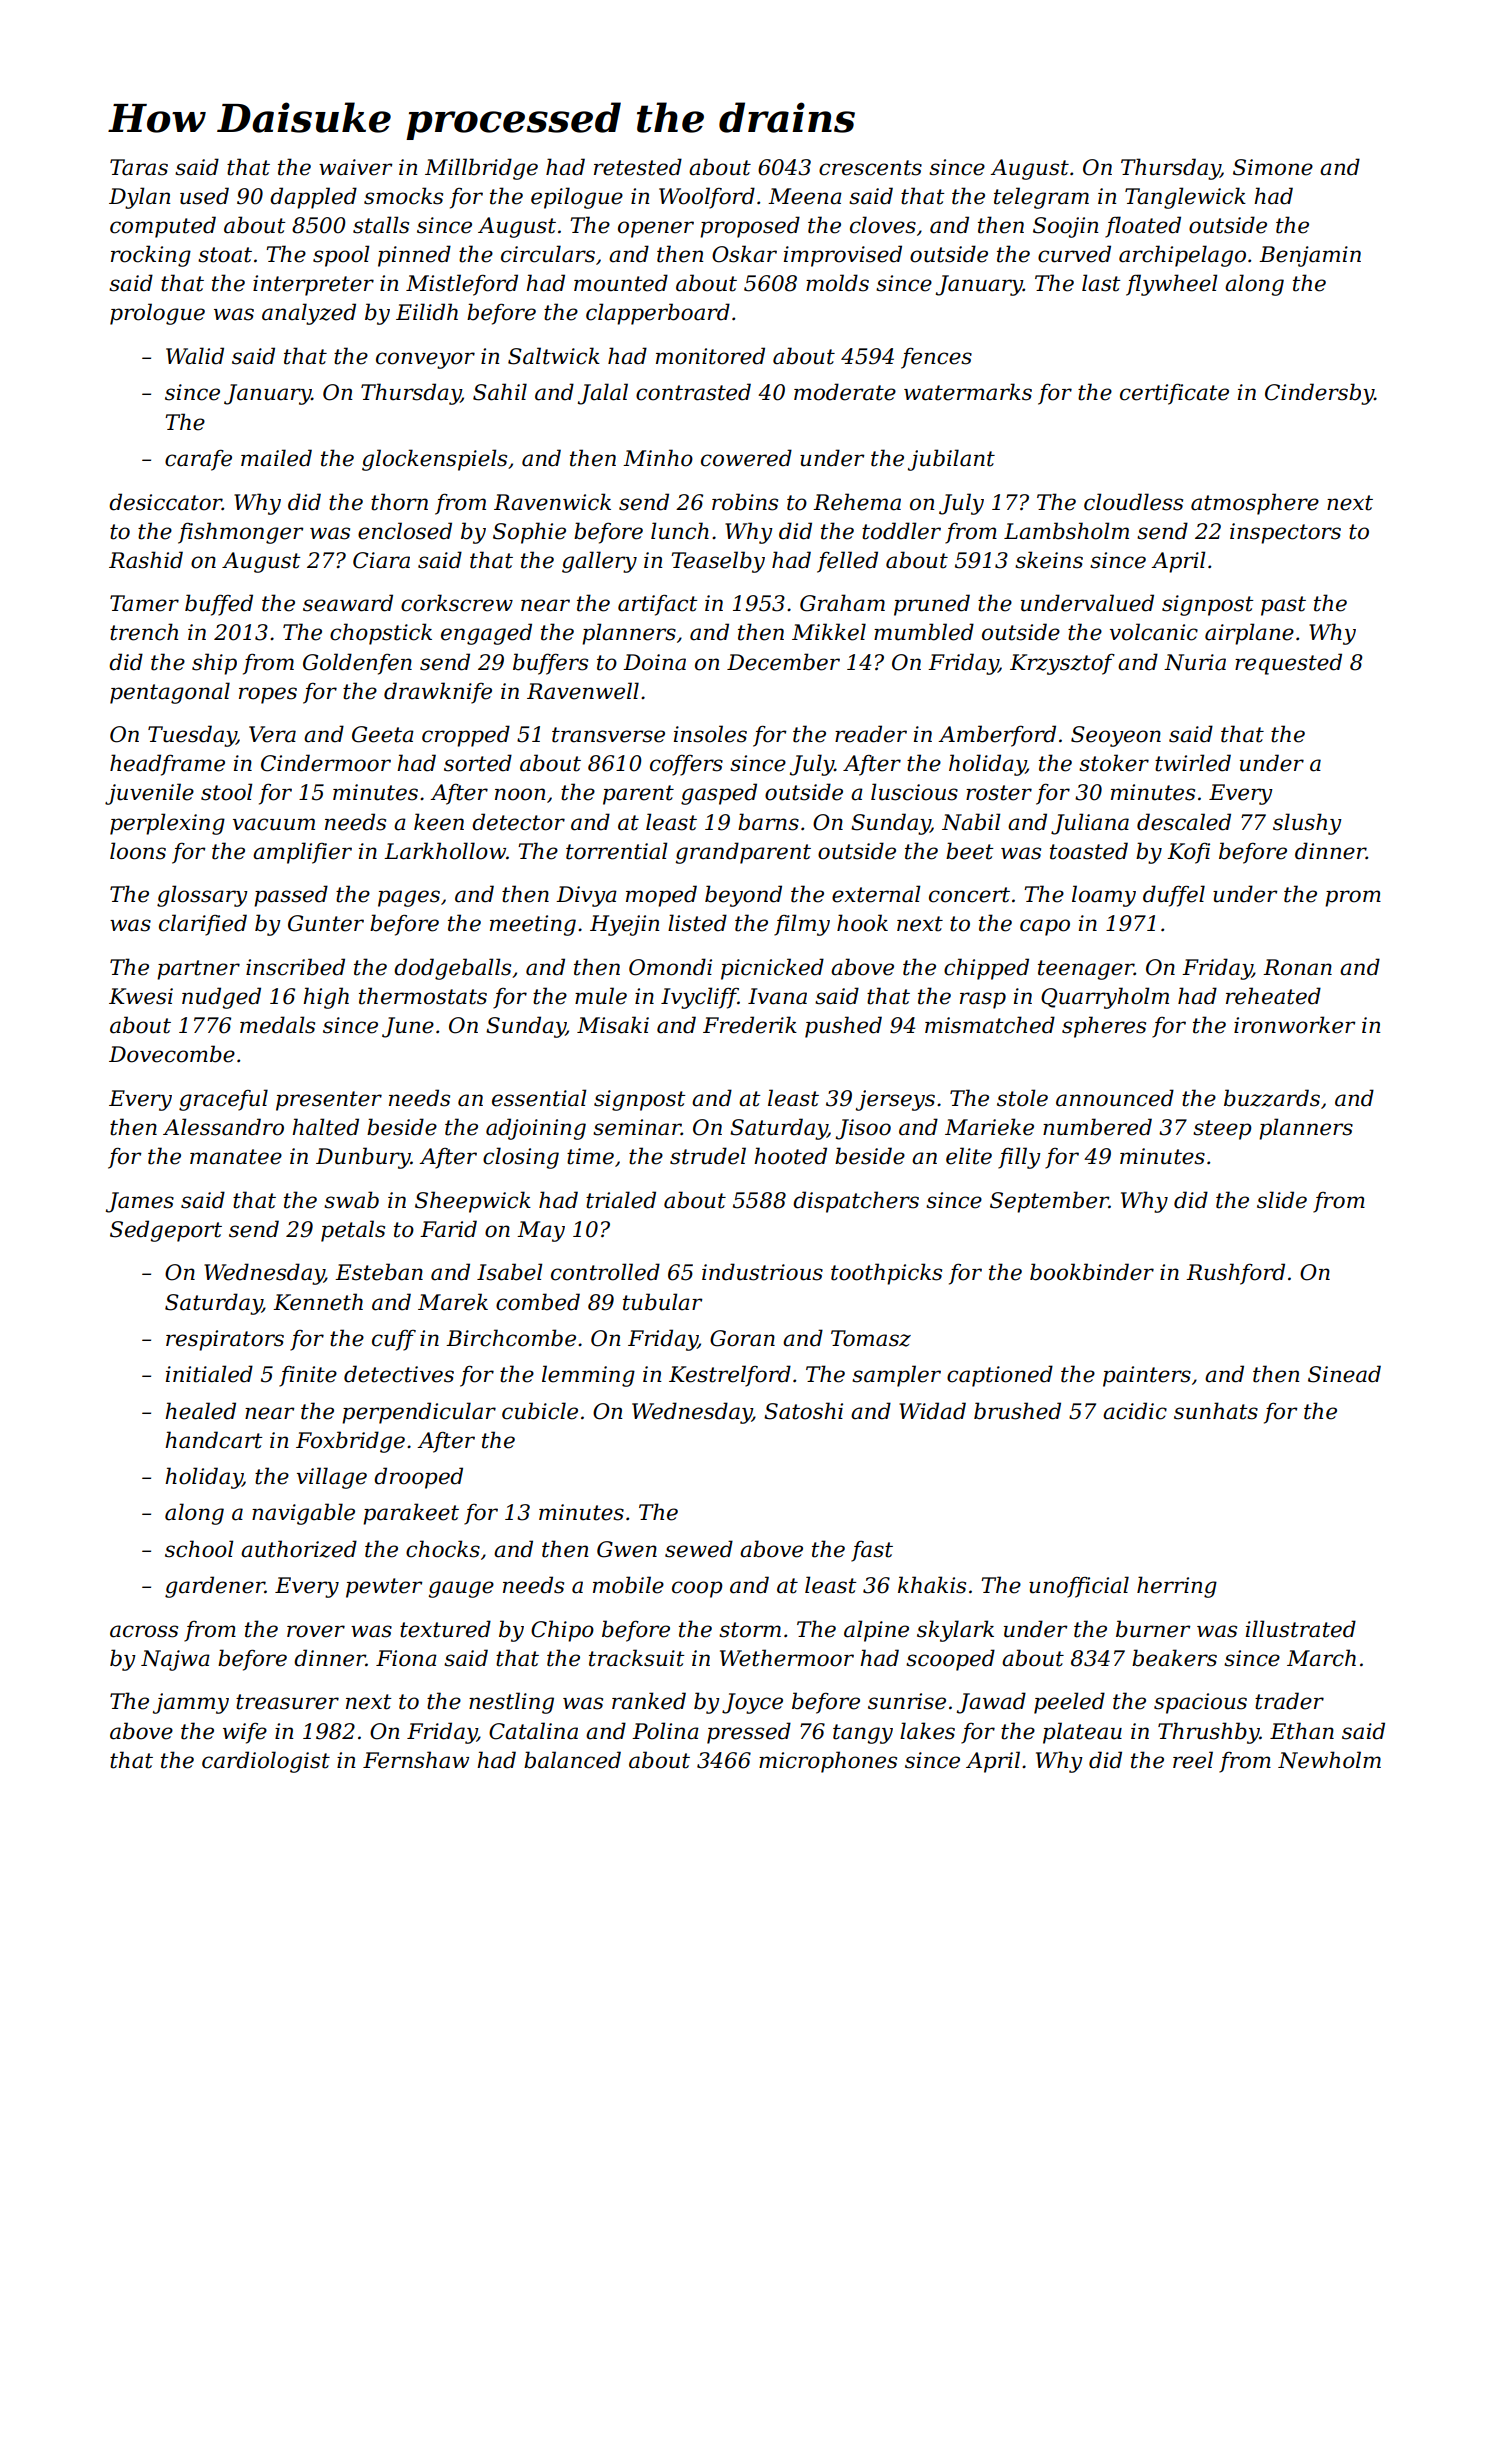 This screenshot has width=1496, height=2464. Describe the element at coordinates (170, 693) in the screenshot. I see `pentagonal` at that location.
